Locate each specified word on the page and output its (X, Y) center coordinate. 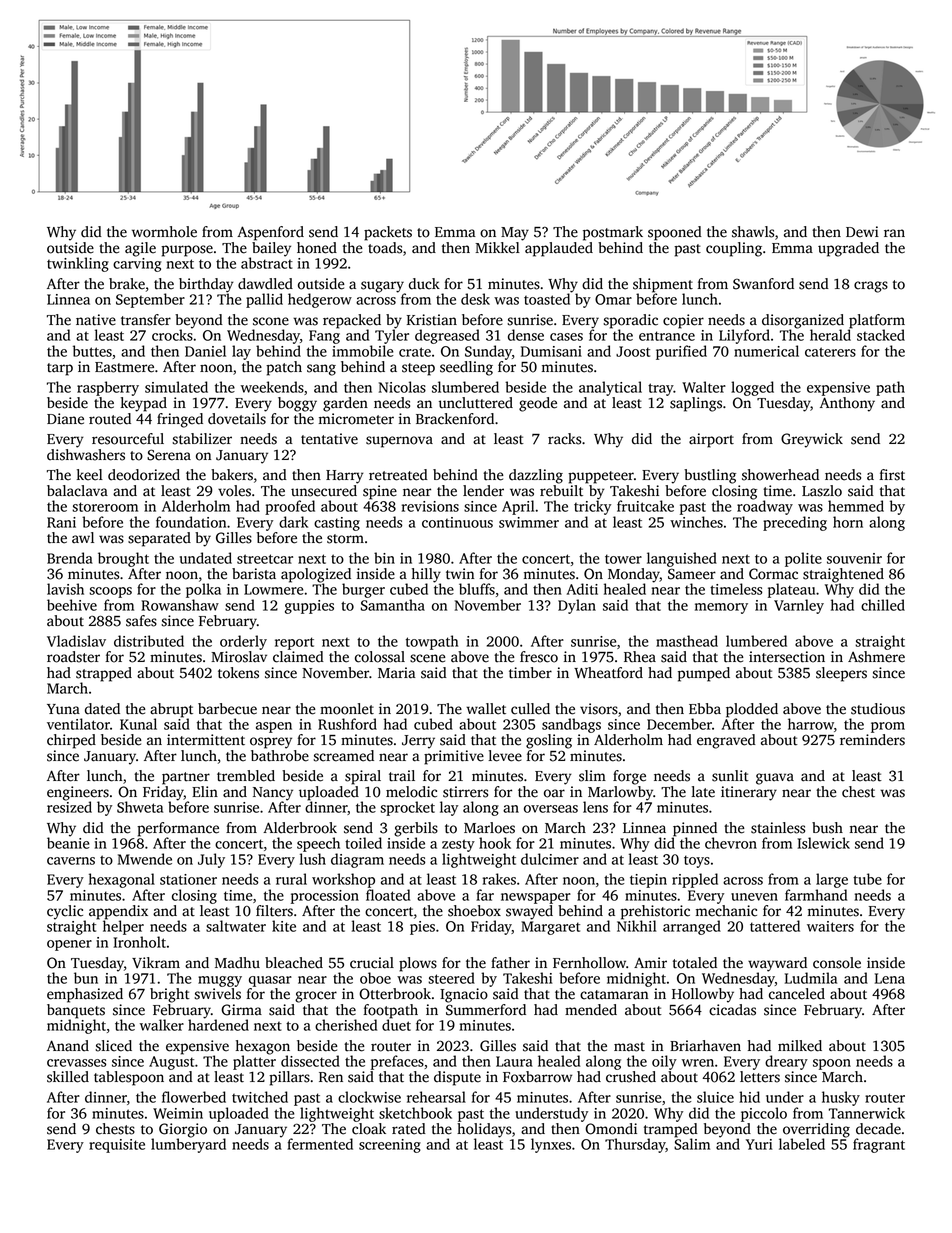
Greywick (812, 440)
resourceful (128, 439)
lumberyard (188, 1145)
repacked (352, 321)
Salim (692, 1144)
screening (390, 1146)
